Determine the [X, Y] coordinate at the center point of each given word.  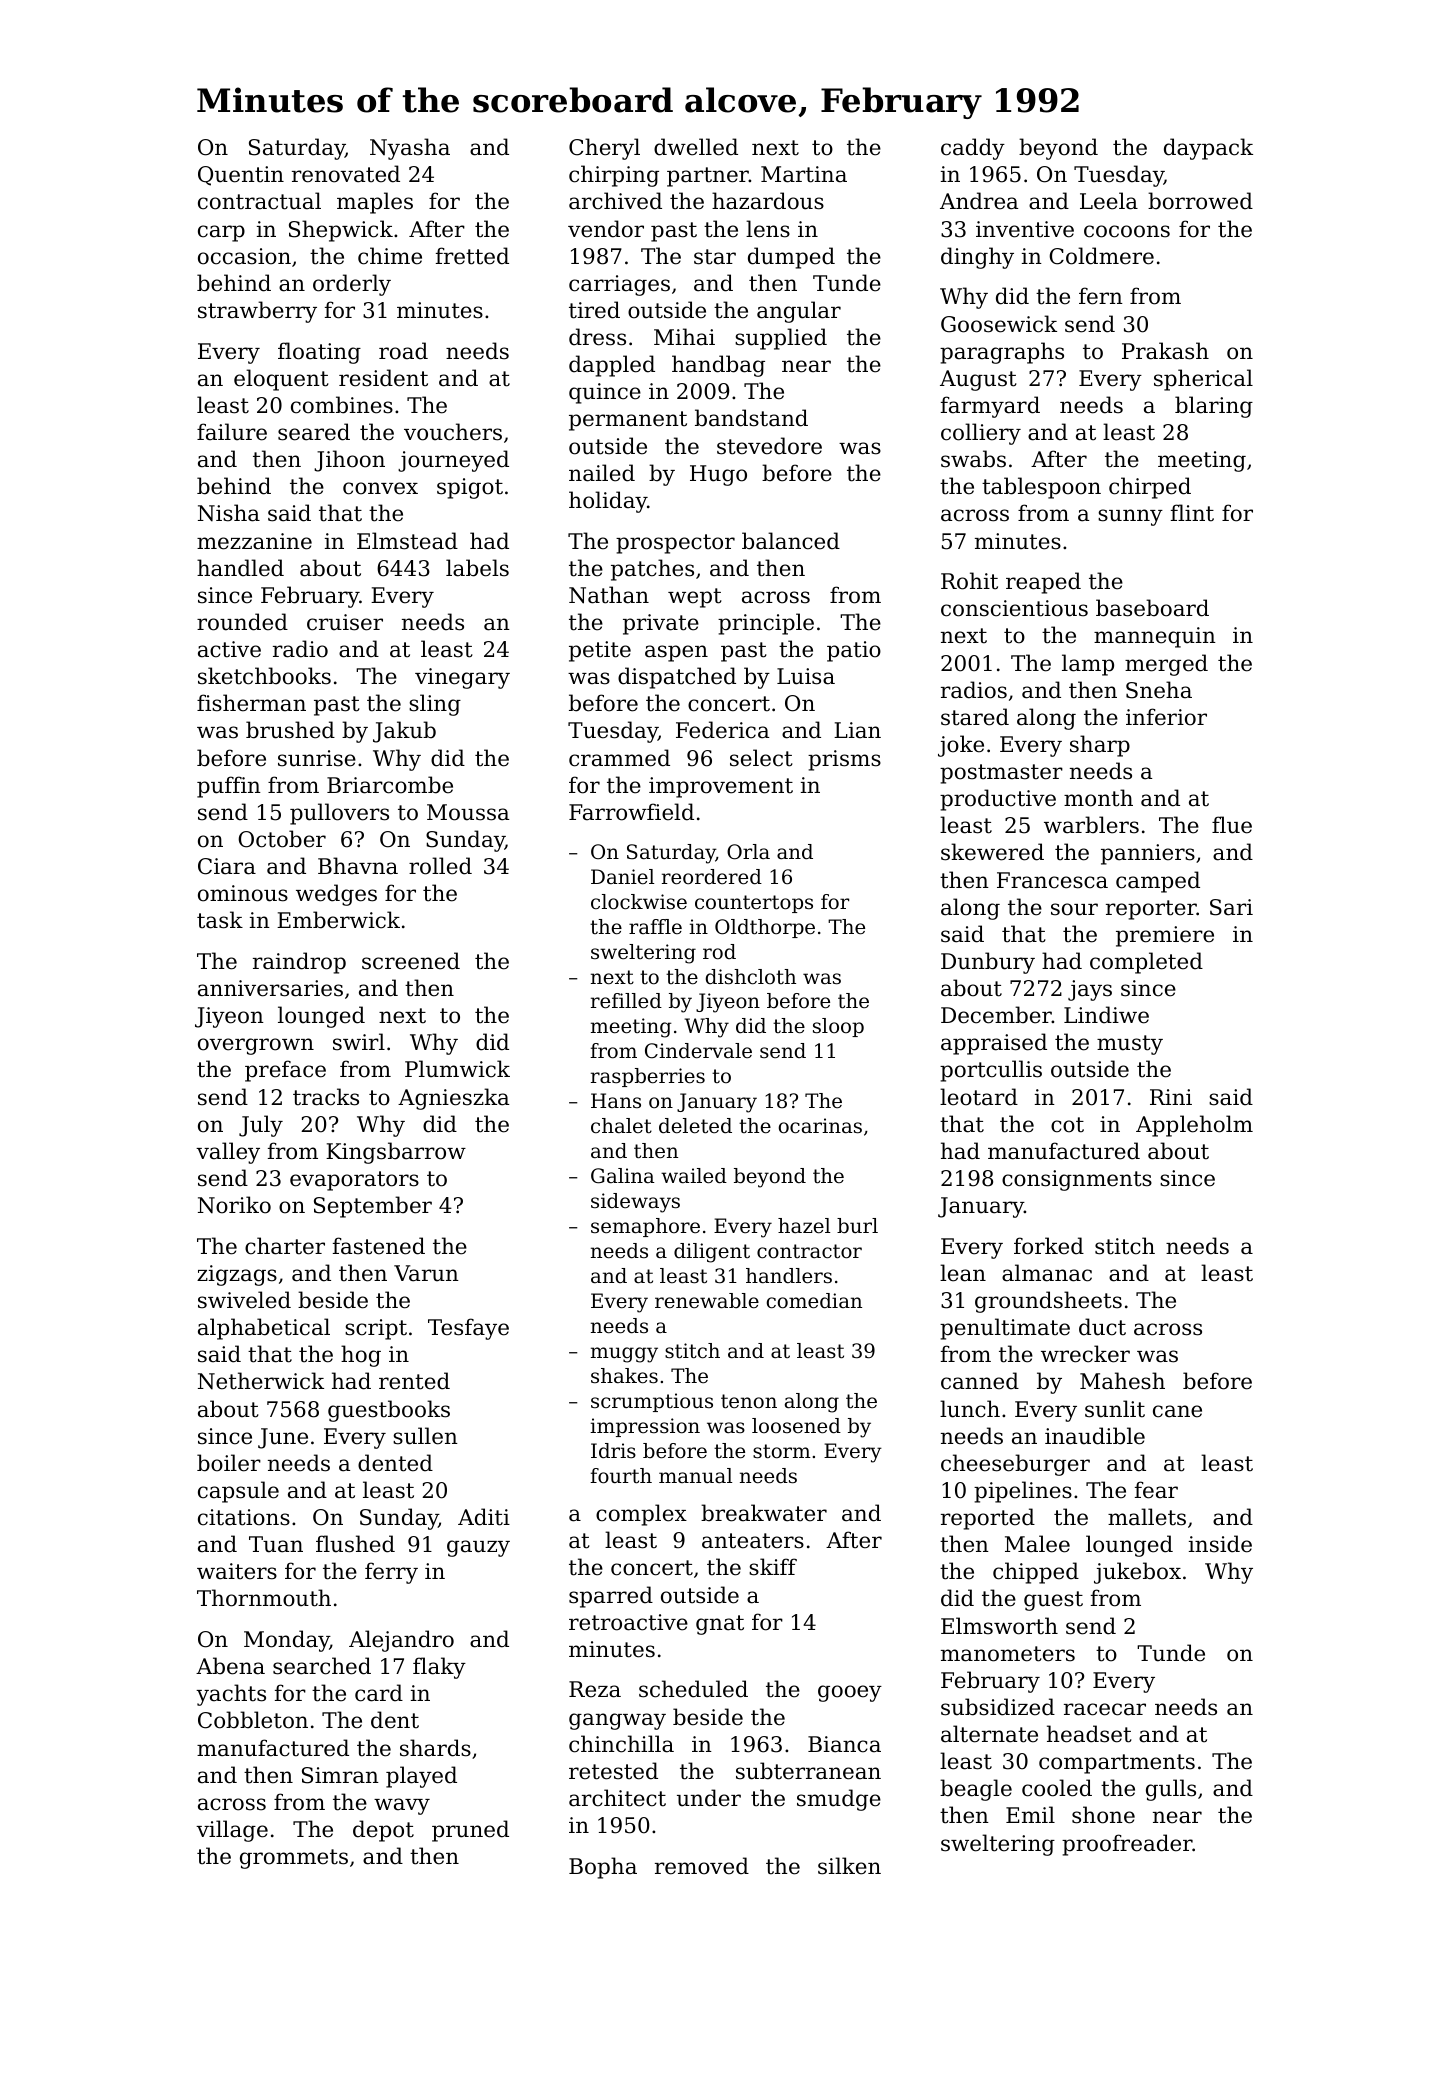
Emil [1030, 1814]
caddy [973, 149]
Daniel [622, 877]
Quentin [241, 176]
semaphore [645, 1227]
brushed [290, 730]
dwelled [696, 147]
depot [383, 1831]
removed [702, 1866]
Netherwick [261, 1381]
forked [1049, 1246]
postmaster [1001, 774]
